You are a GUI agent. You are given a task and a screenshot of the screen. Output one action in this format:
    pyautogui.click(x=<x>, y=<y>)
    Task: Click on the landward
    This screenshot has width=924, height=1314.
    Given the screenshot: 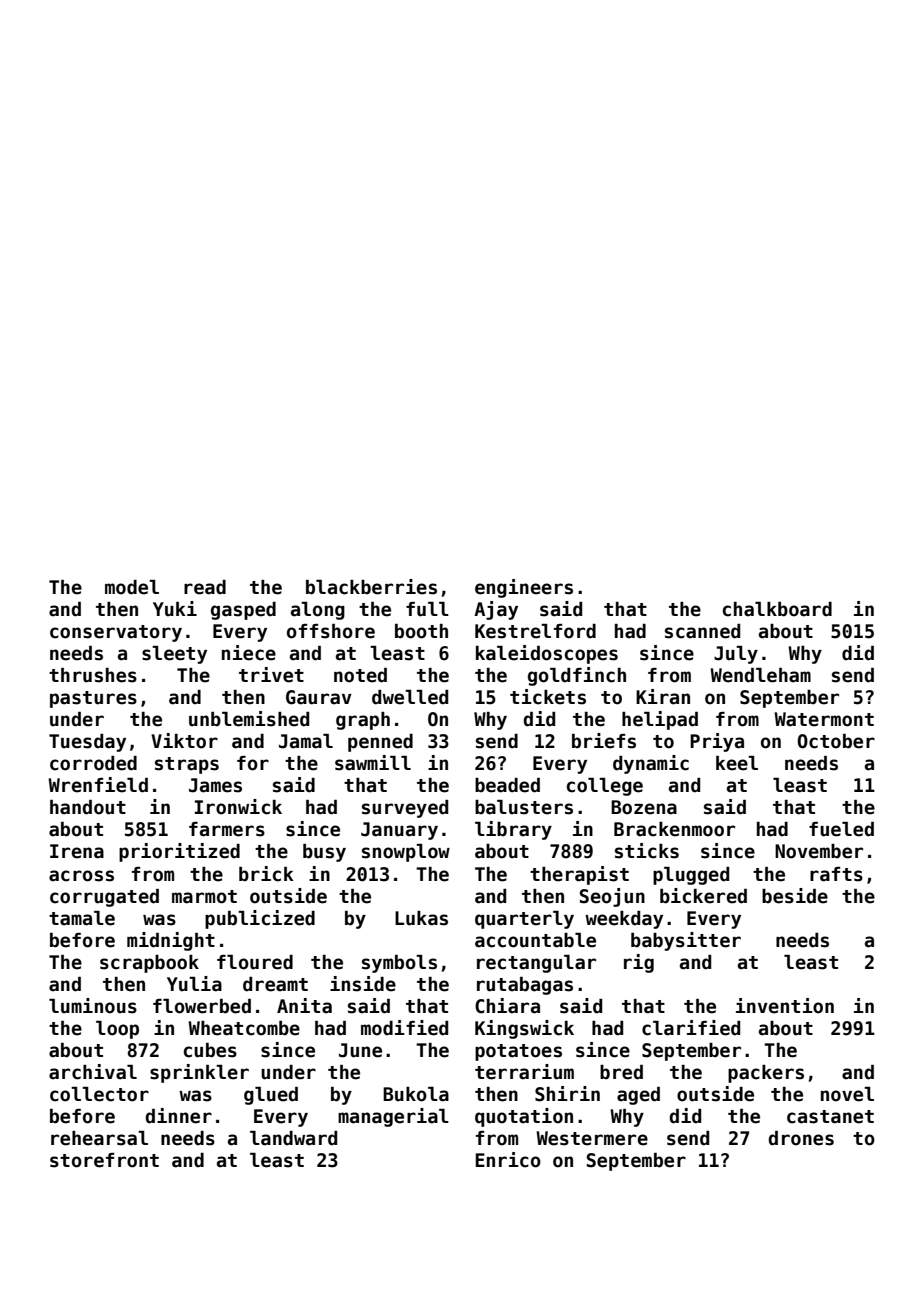 What is the action you would take?
    pyautogui.click(x=293, y=1138)
